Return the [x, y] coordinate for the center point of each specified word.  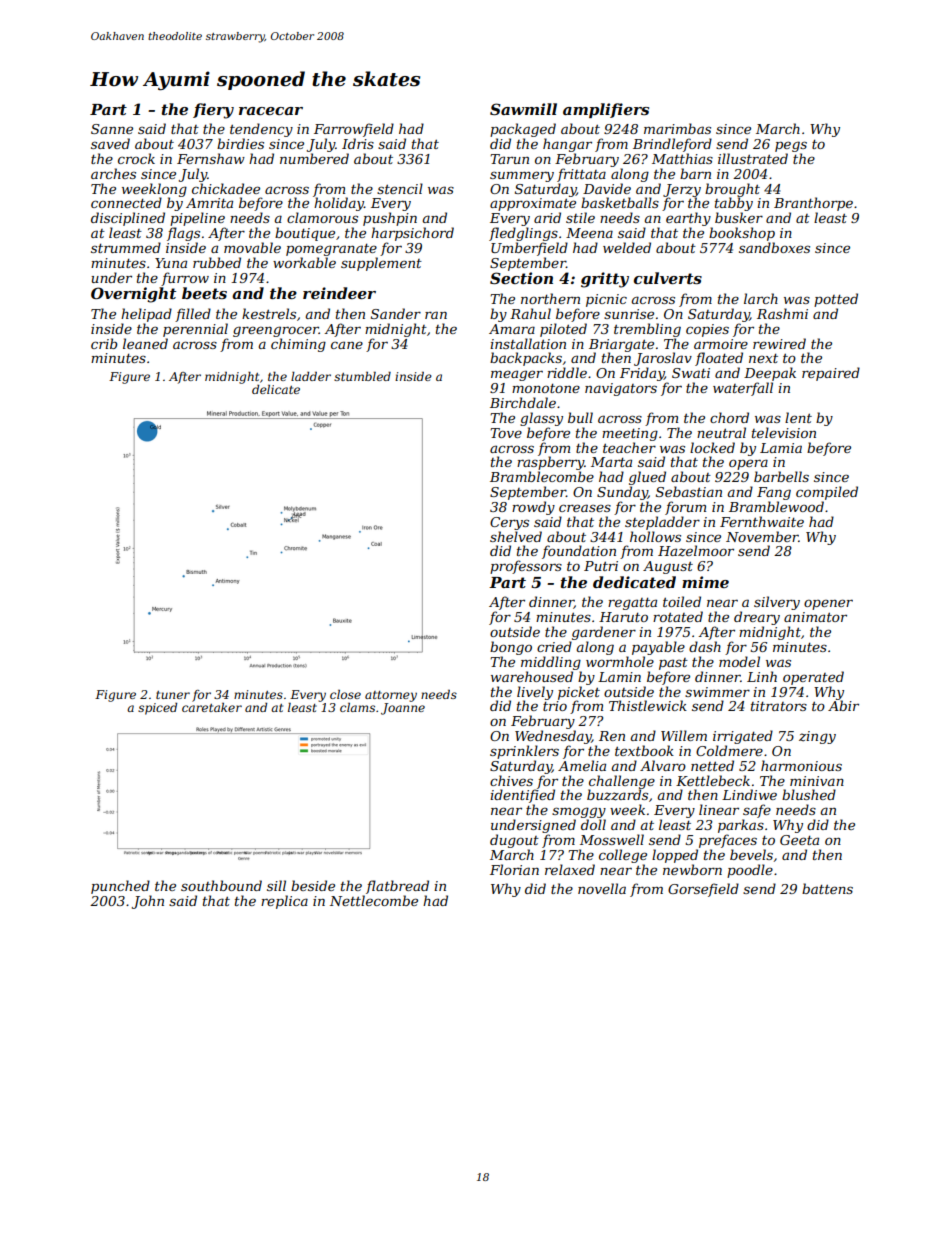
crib [104, 343]
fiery [213, 111]
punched [120, 887]
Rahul [530, 313]
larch [761, 298]
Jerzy [682, 190]
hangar [567, 145]
